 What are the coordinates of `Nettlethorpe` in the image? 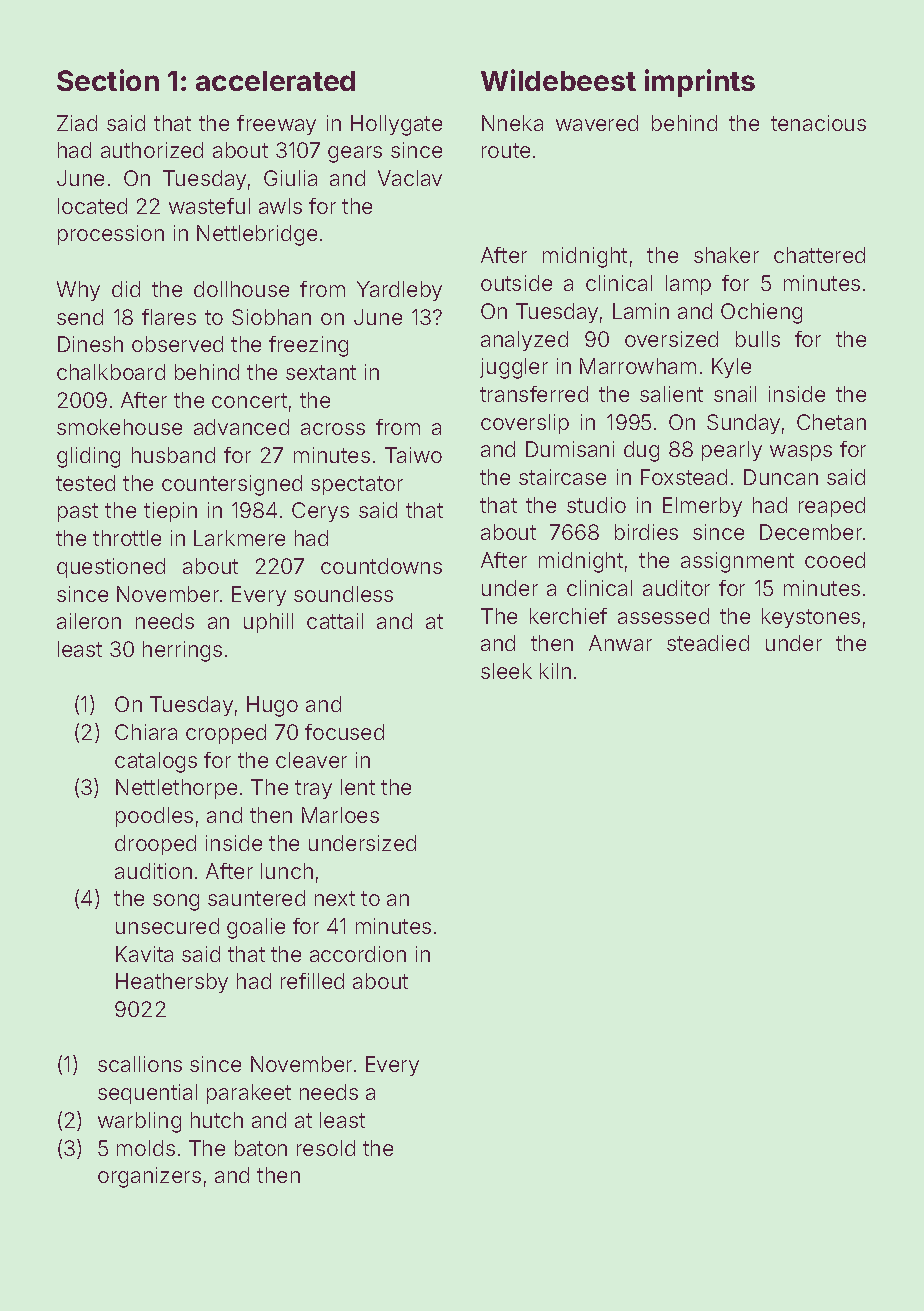 It's located at (176, 789).
